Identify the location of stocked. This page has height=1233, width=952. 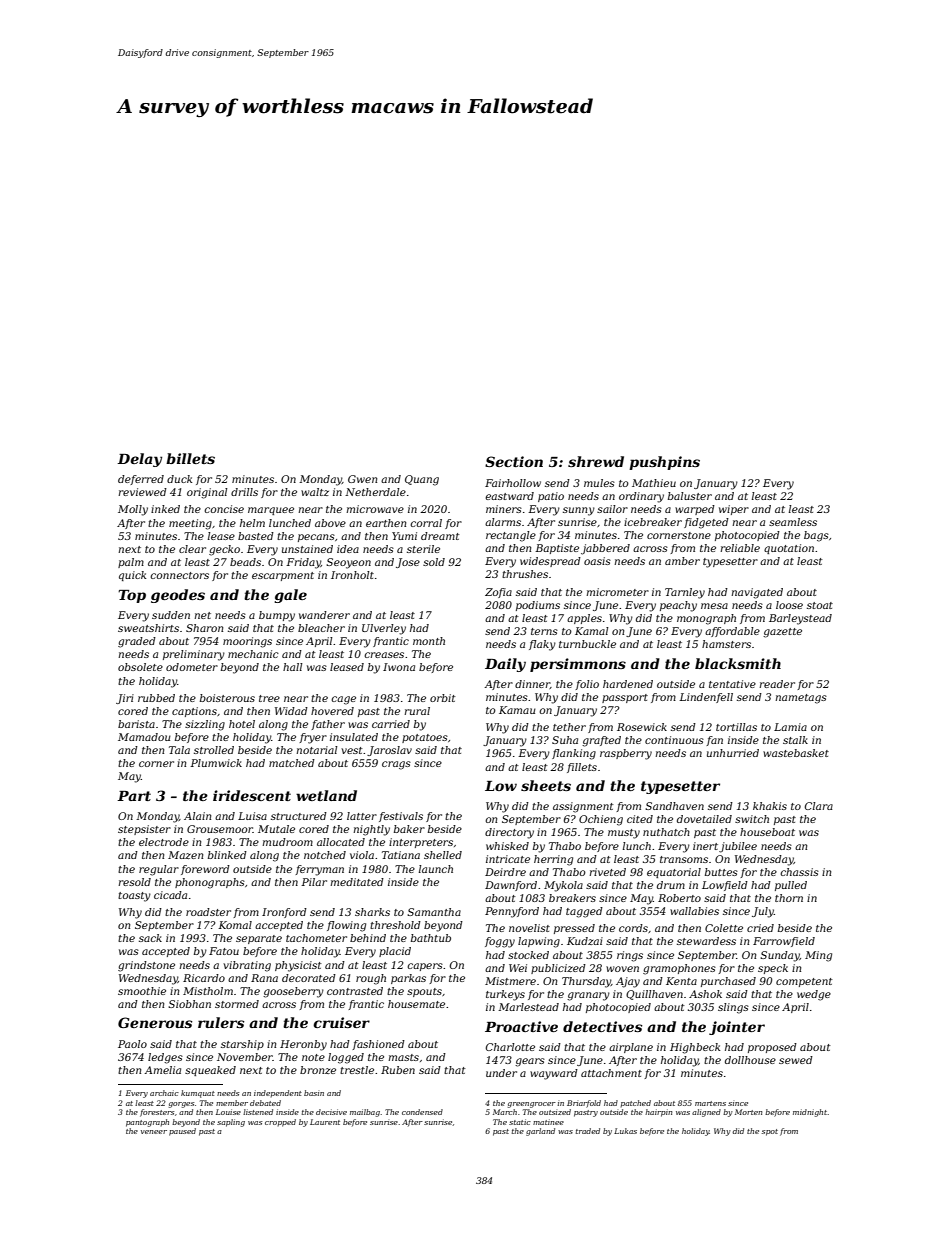
(528, 955).
